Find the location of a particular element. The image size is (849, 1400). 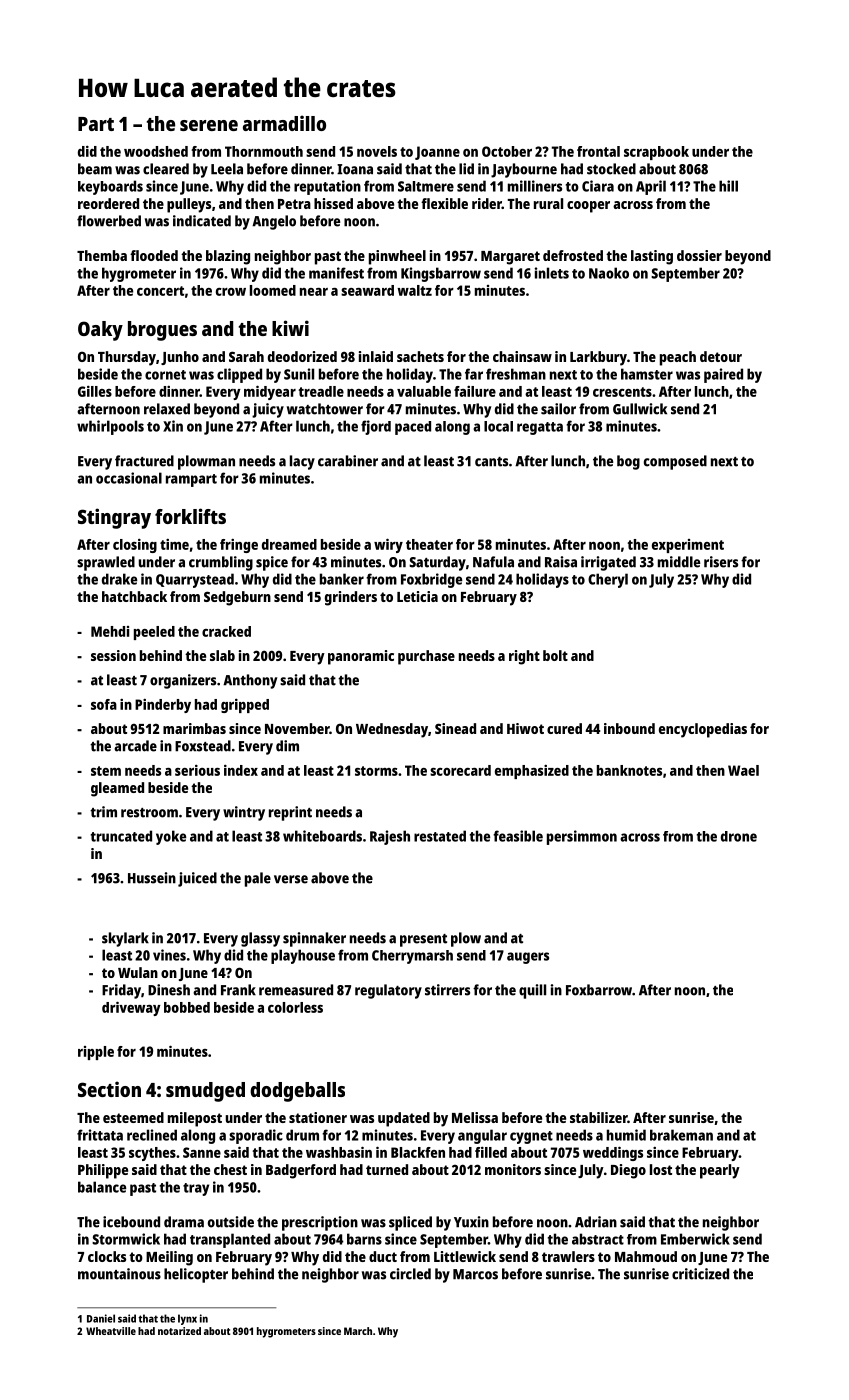

cants is located at coordinates (491, 462).
